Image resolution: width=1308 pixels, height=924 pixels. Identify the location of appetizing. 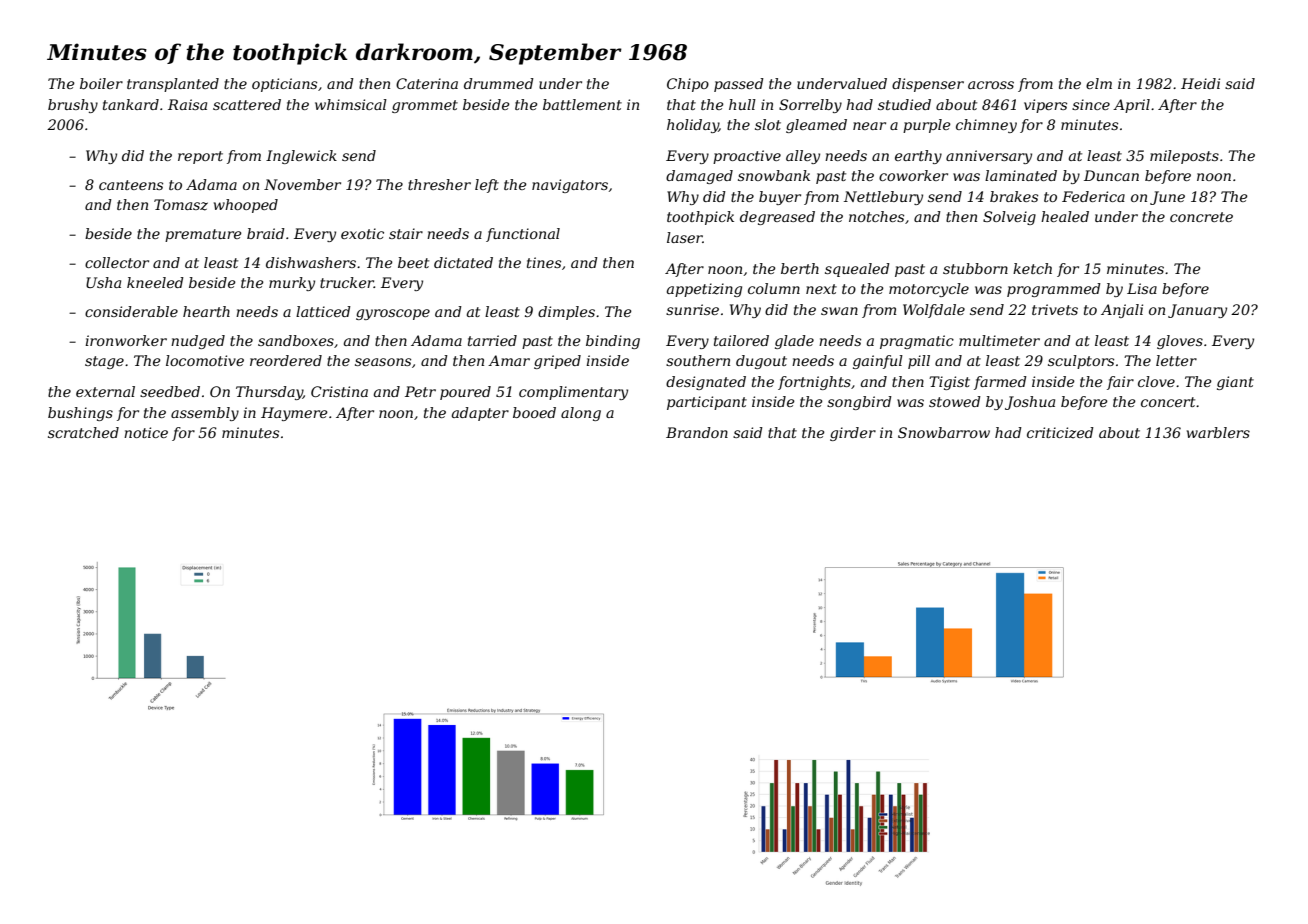
(704, 290).
